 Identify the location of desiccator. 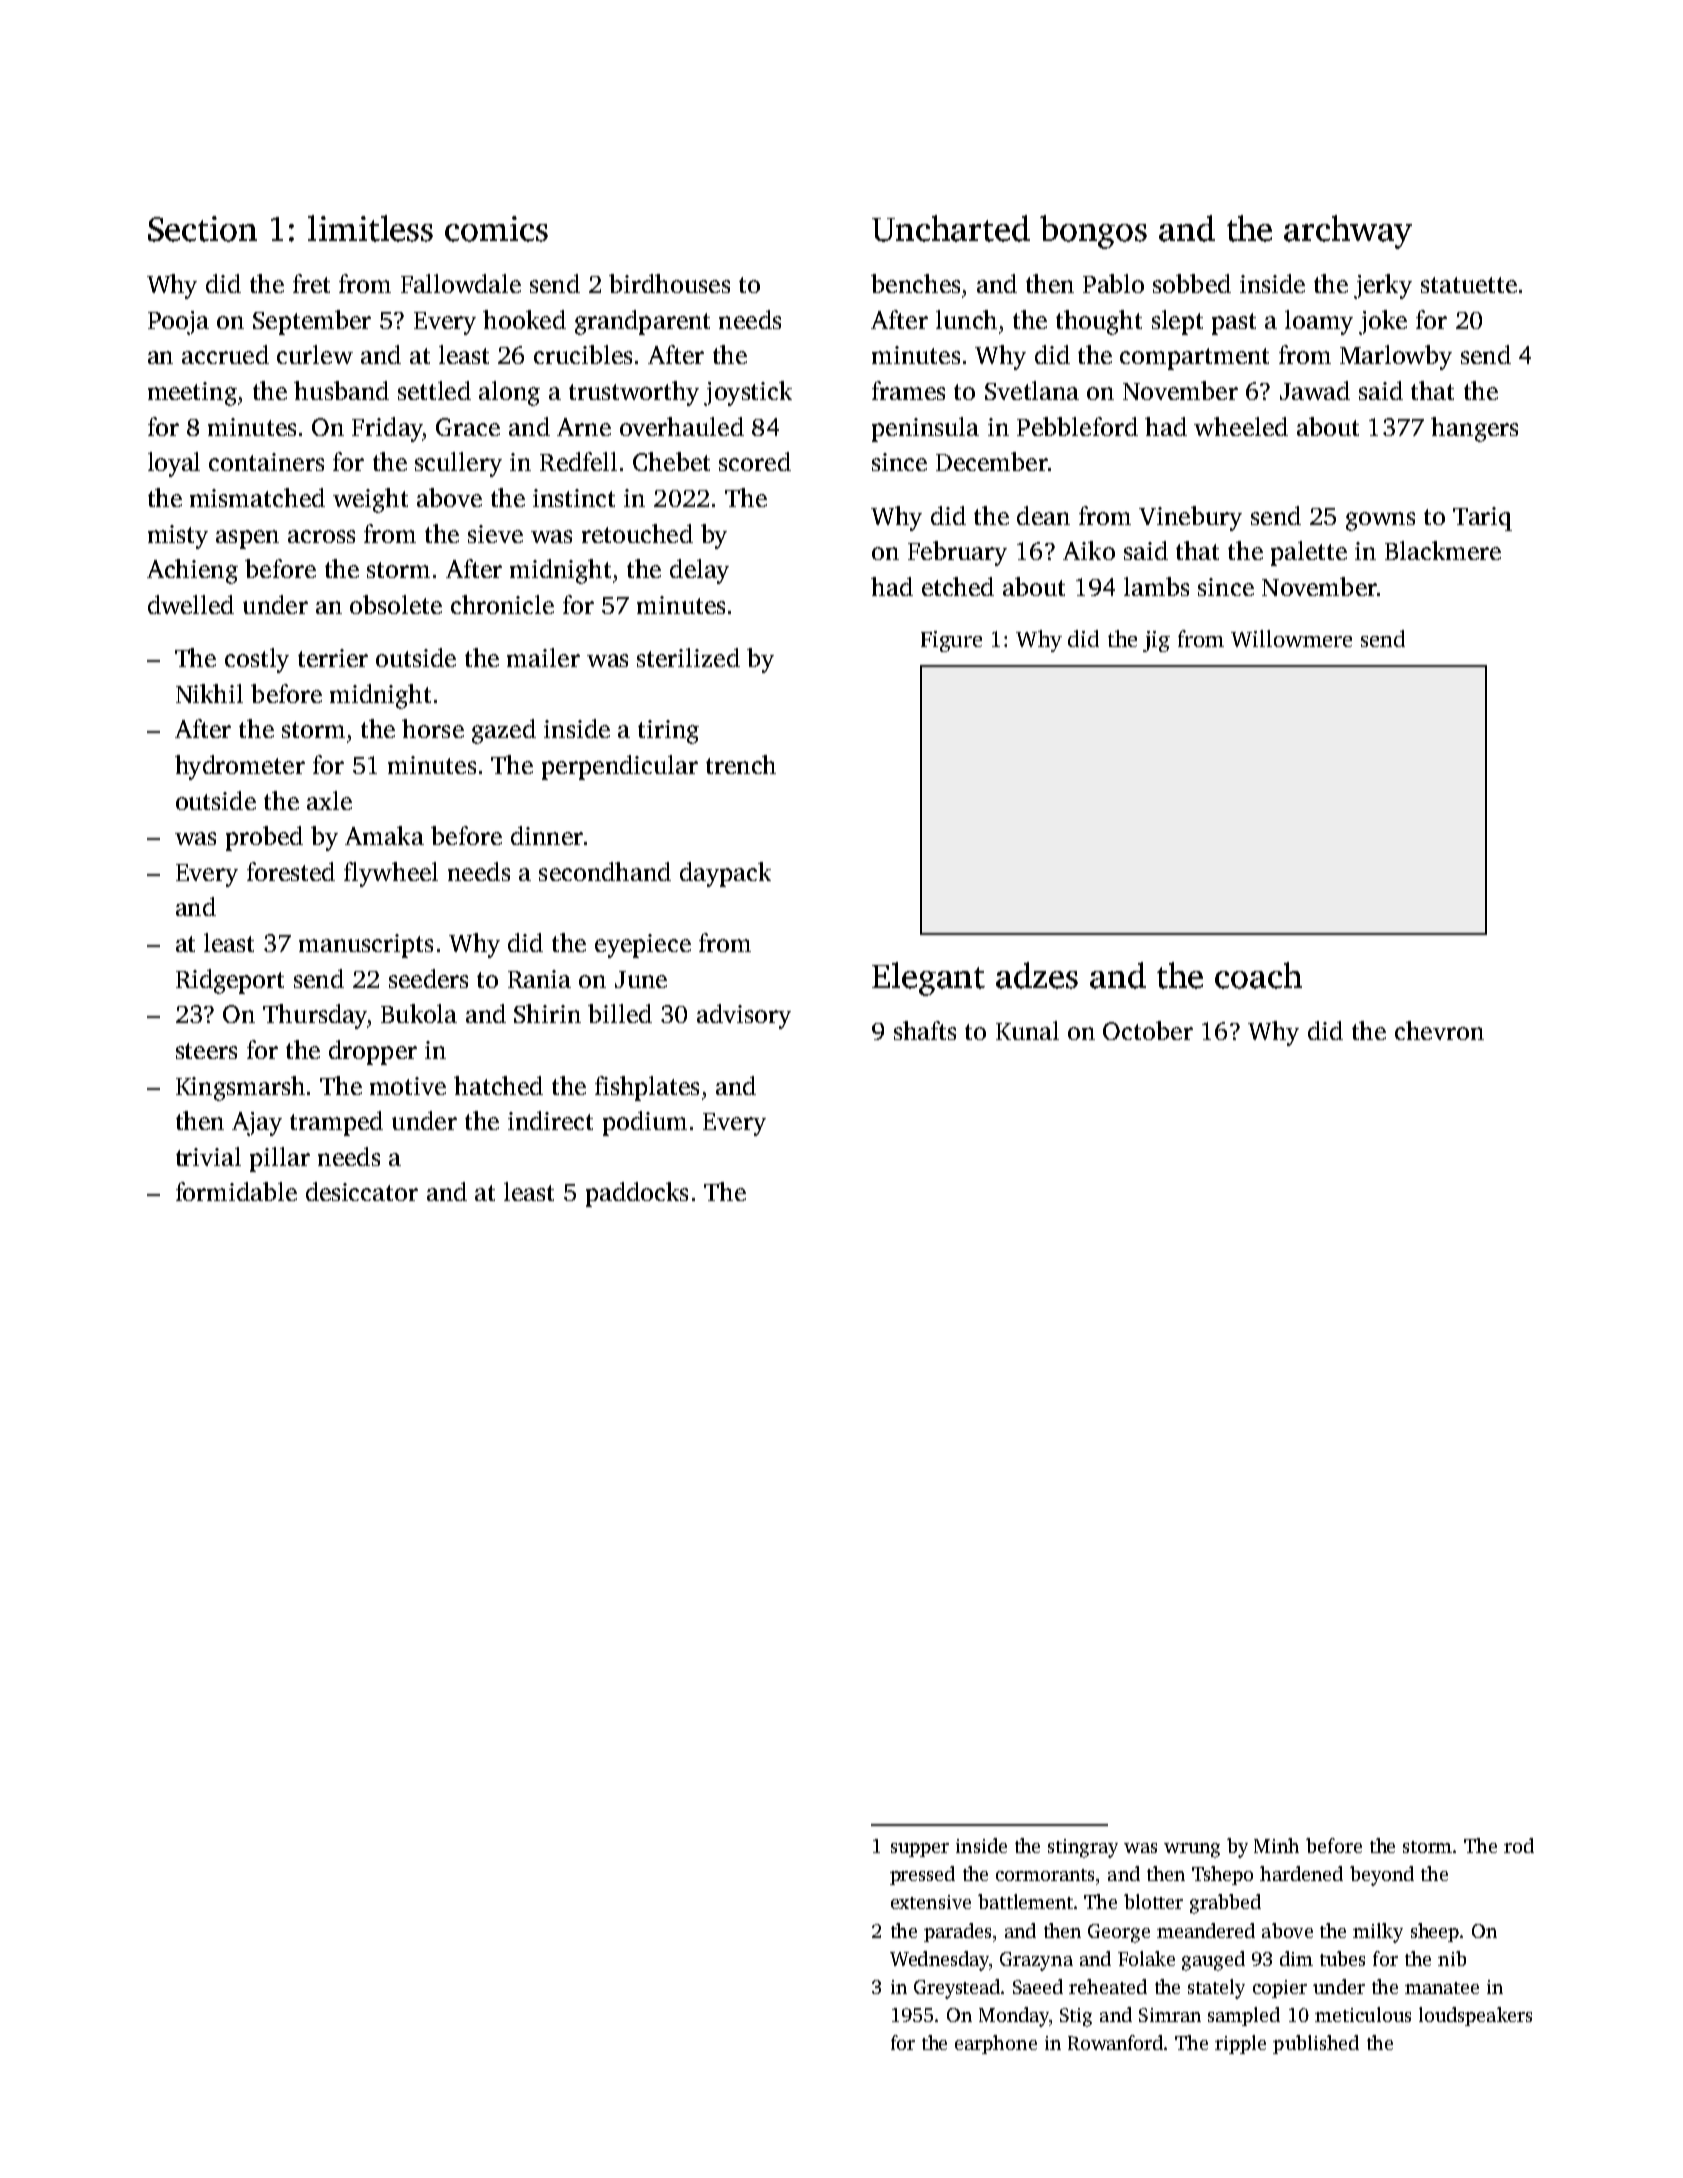
(362, 1191).
